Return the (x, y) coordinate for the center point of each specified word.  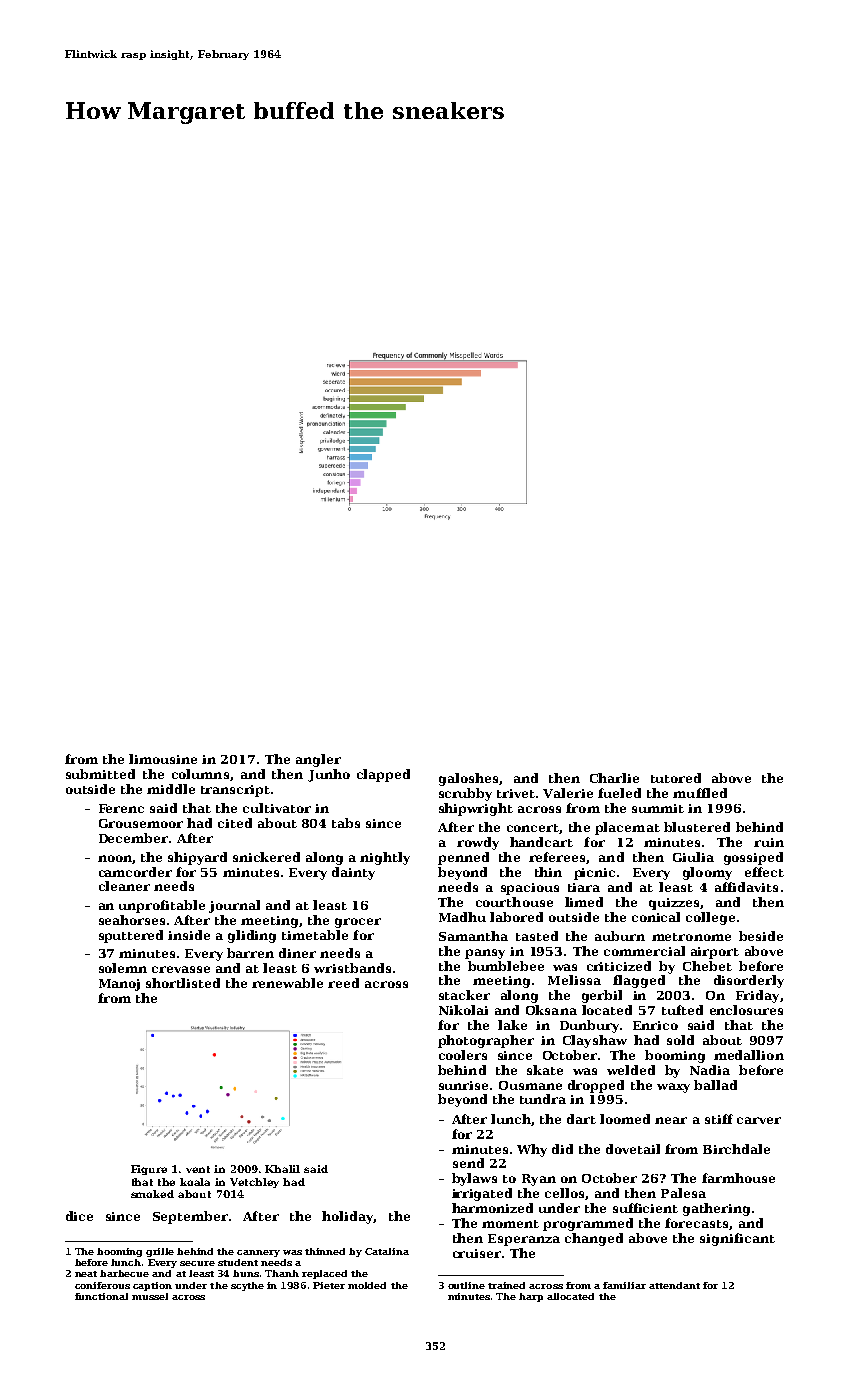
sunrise (463, 1085)
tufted (682, 1010)
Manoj (119, 985)
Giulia (693, 857)
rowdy (478, 843)
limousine (163, 759)
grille (160, 1252)
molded (367, 1285)
